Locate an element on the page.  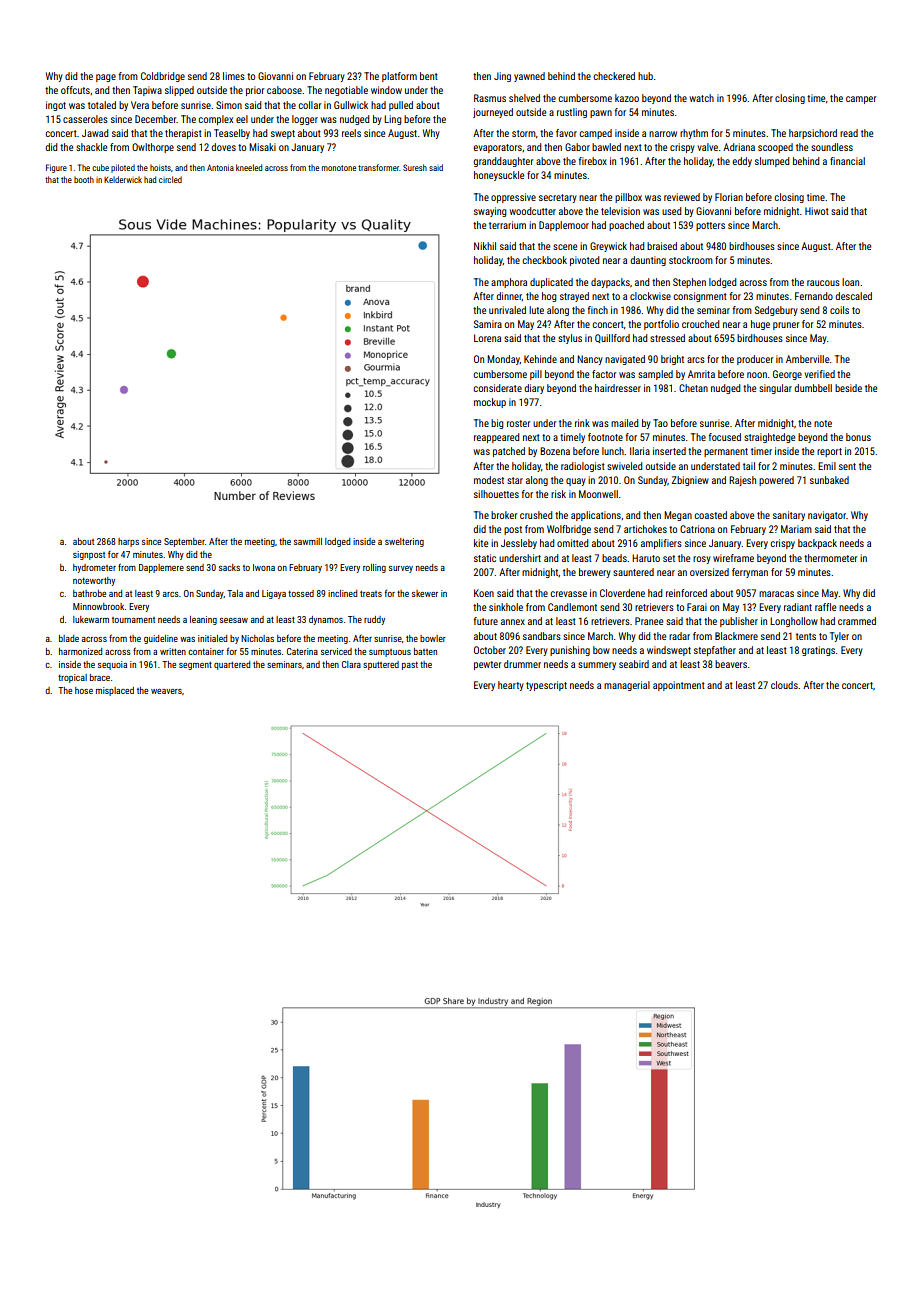
prior is located at coordinates (255, 91).
